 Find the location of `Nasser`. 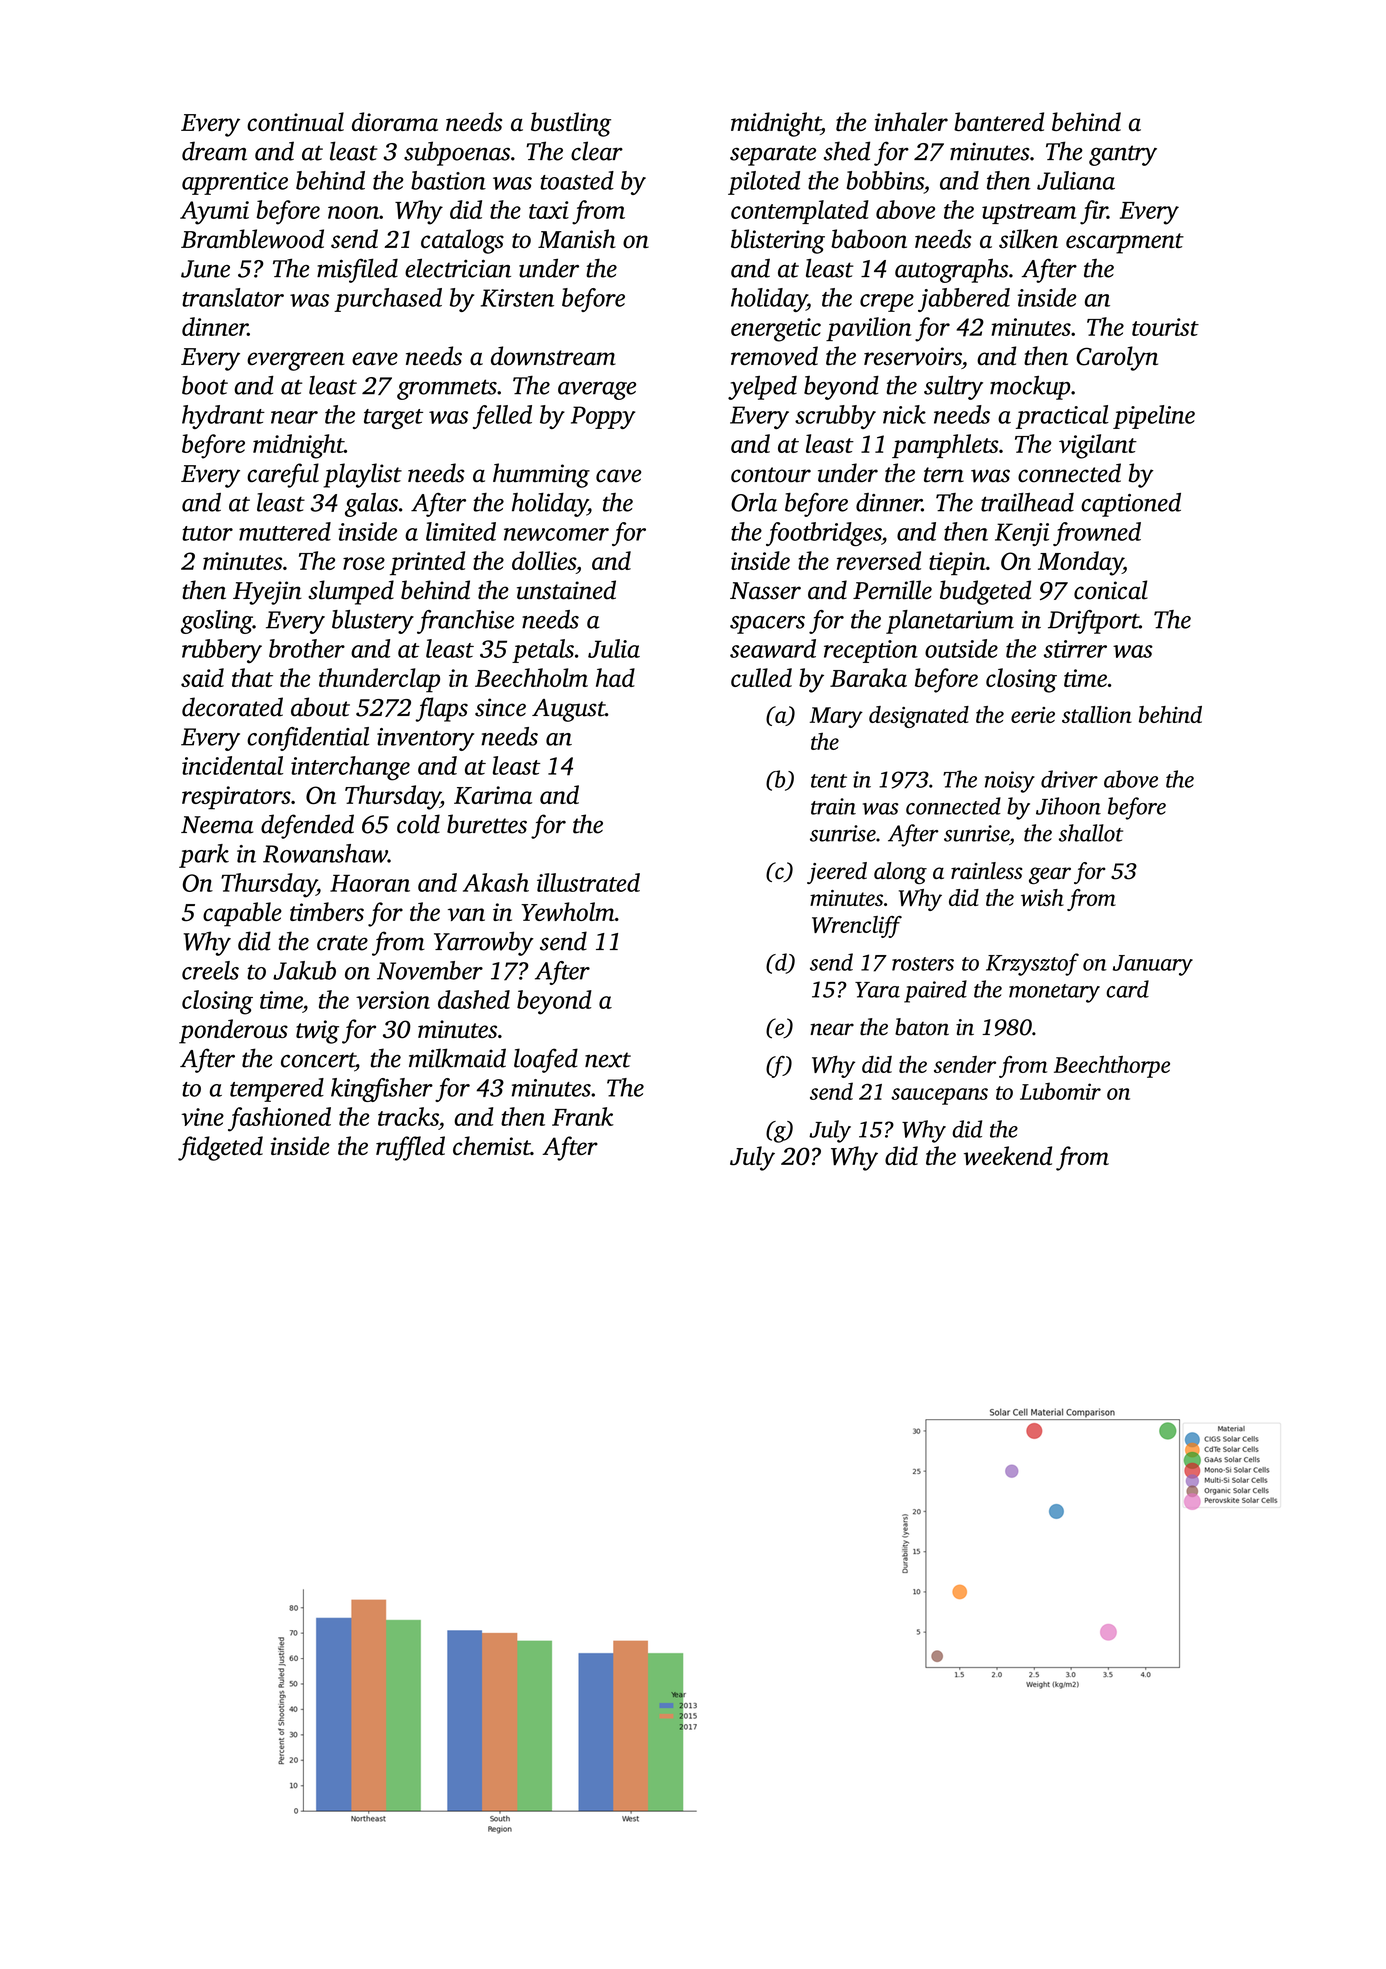

Nasser is located at coordinates (765, 591).
